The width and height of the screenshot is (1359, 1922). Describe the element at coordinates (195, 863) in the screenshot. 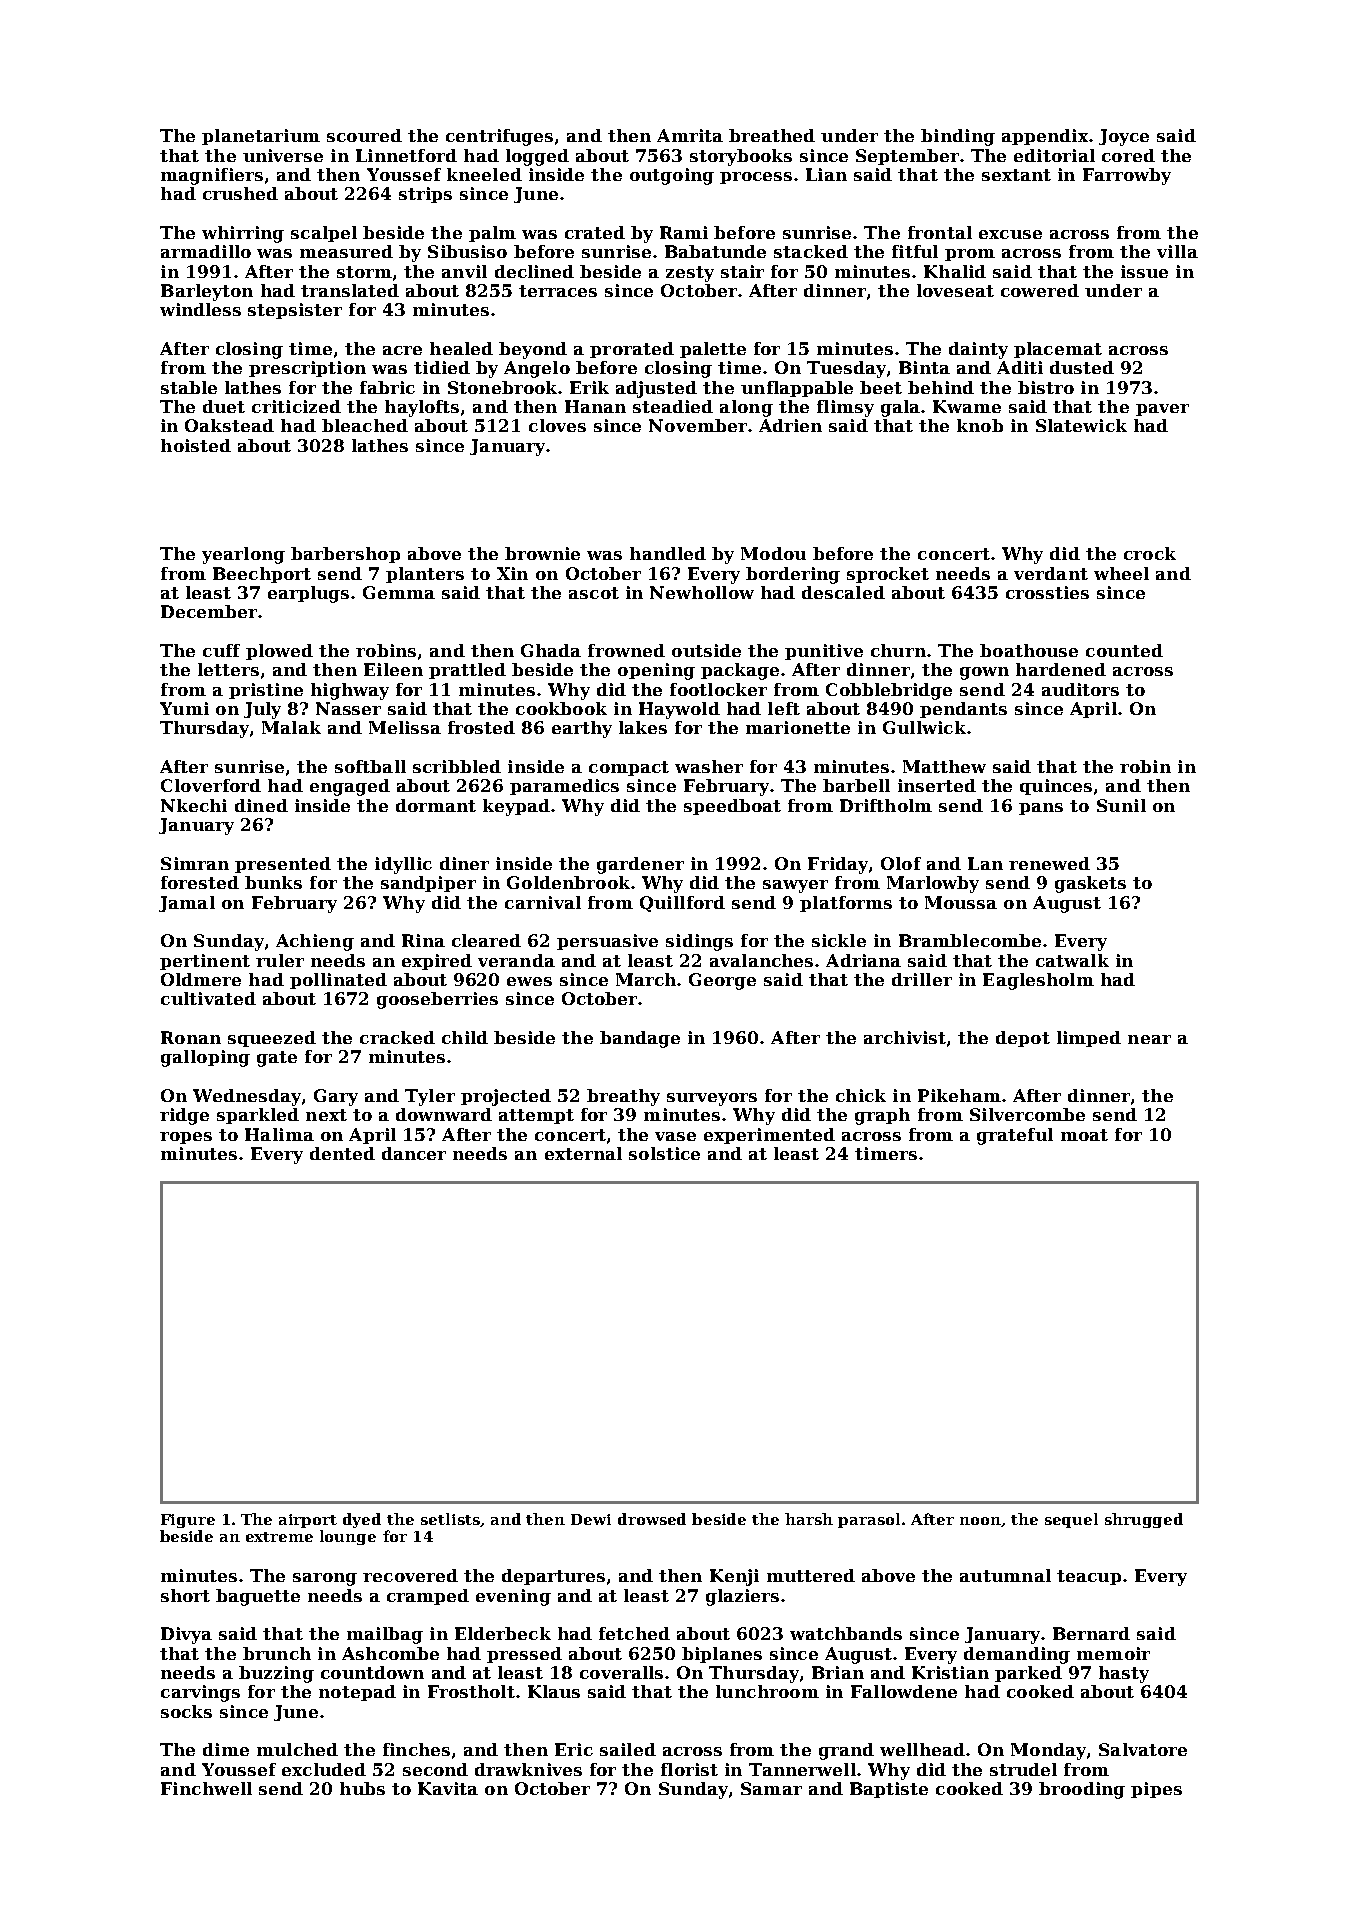

I see `Simran` at that location.
